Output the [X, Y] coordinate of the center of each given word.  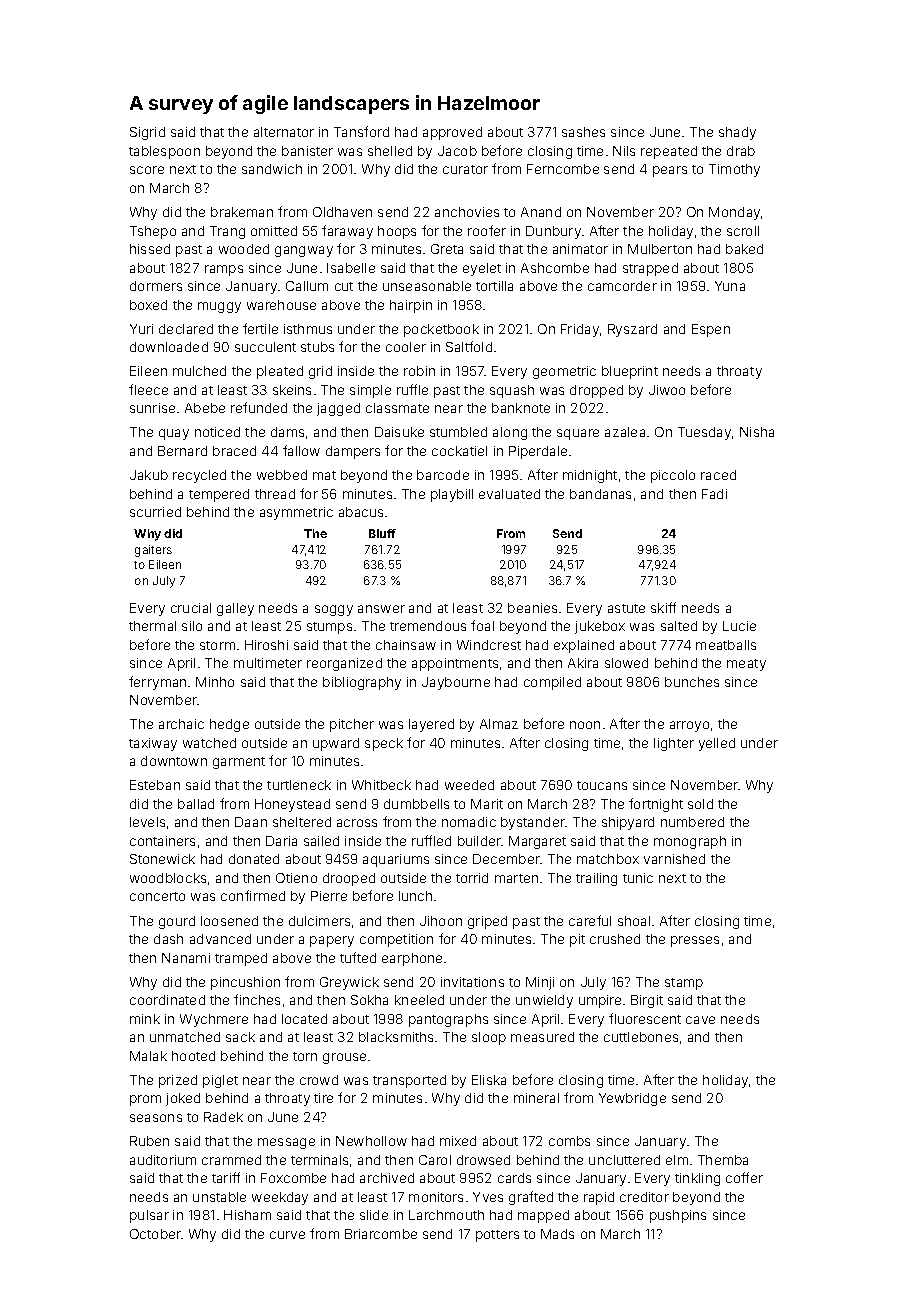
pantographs [448, 1020]
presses [695, 941]
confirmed [253, 895]
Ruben [149, 1141]
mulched [199, 371]
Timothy [734, 170]
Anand [541, 212]
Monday [734, 213]
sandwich [272, 169]
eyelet [482, 269]
